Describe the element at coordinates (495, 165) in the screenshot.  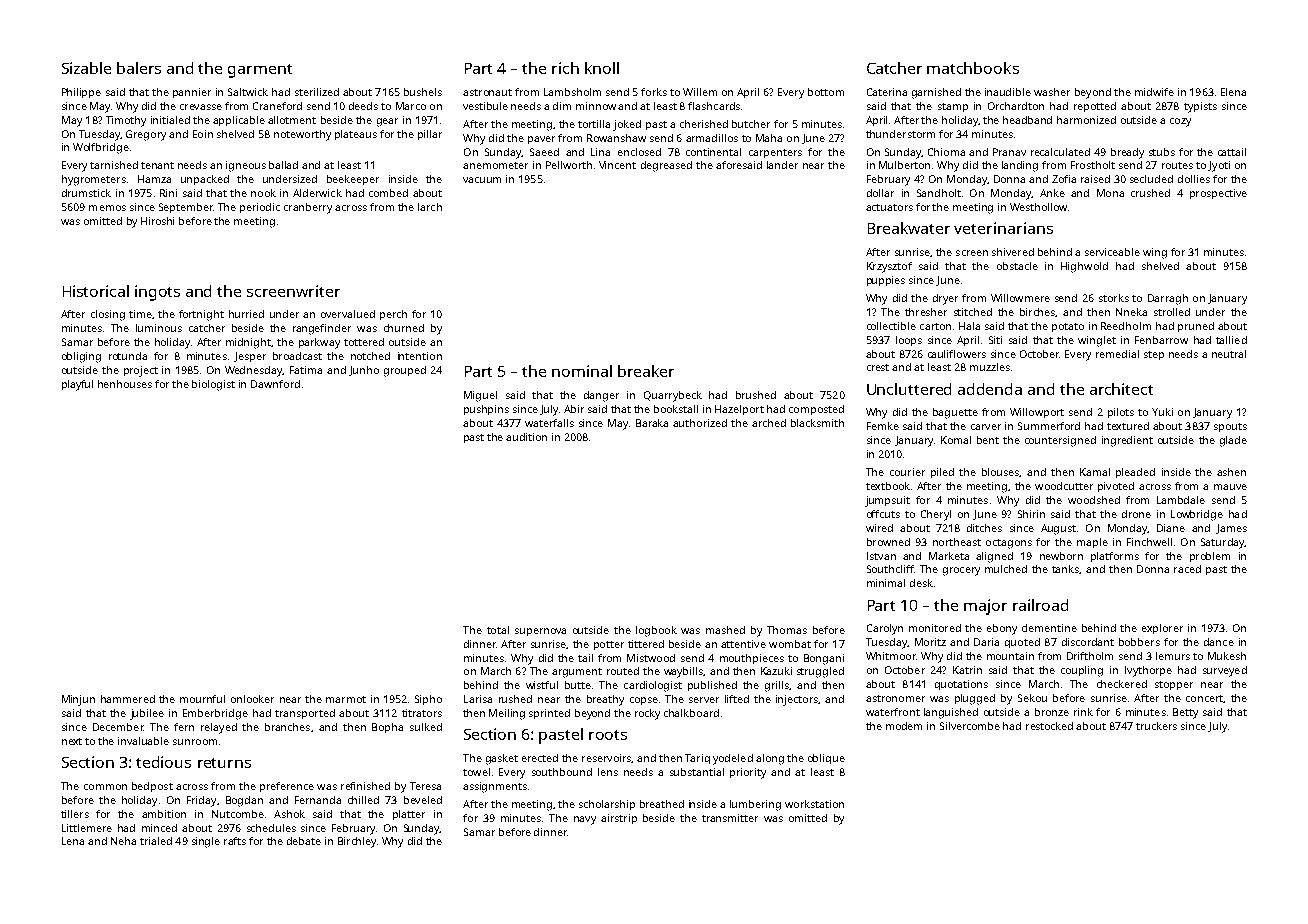
I see `anemometer` at that location.
